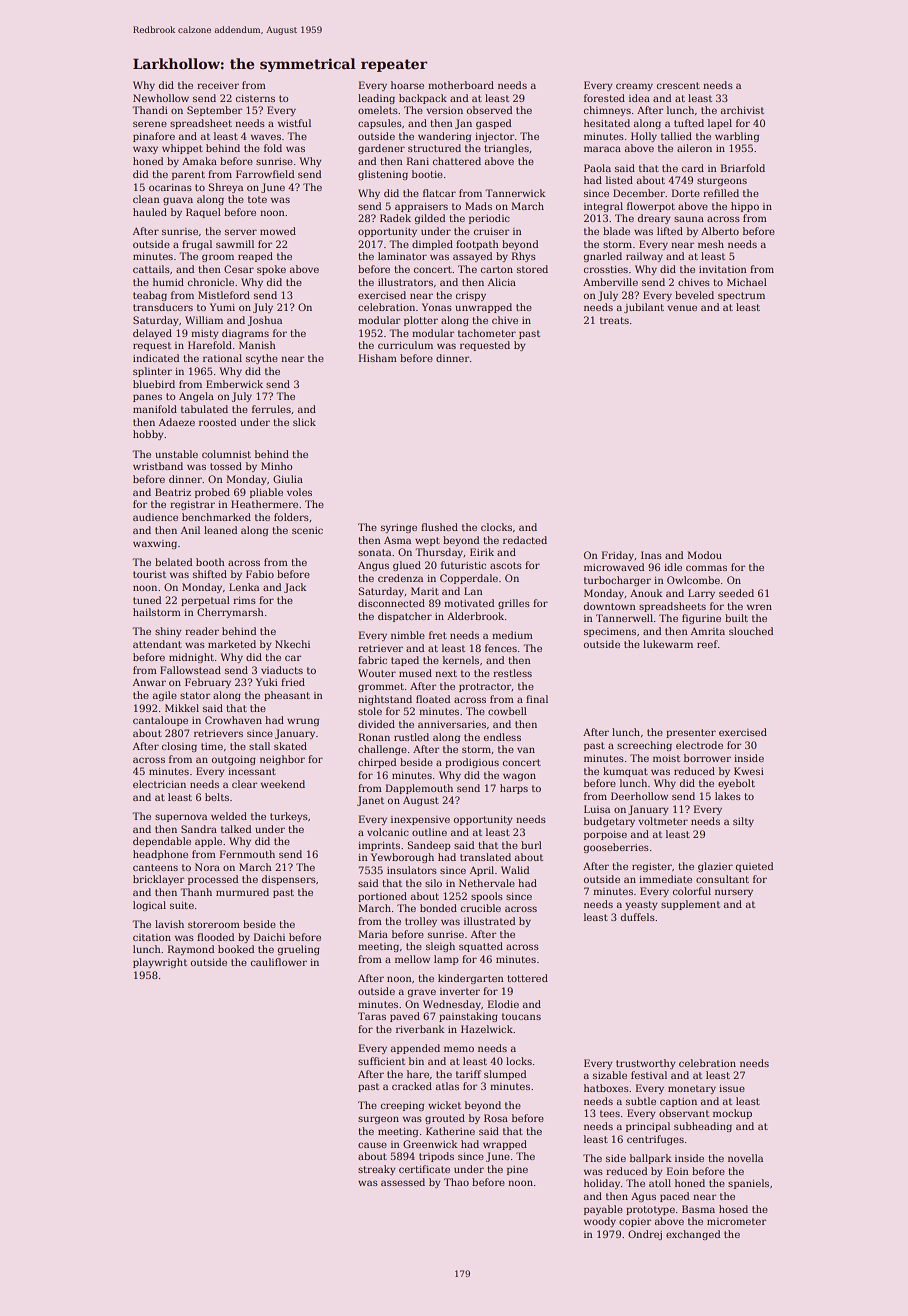 The image size is (908, 1316). Describe the element at coordinates (742, 110) in the image. I see `archivist` at that location.
